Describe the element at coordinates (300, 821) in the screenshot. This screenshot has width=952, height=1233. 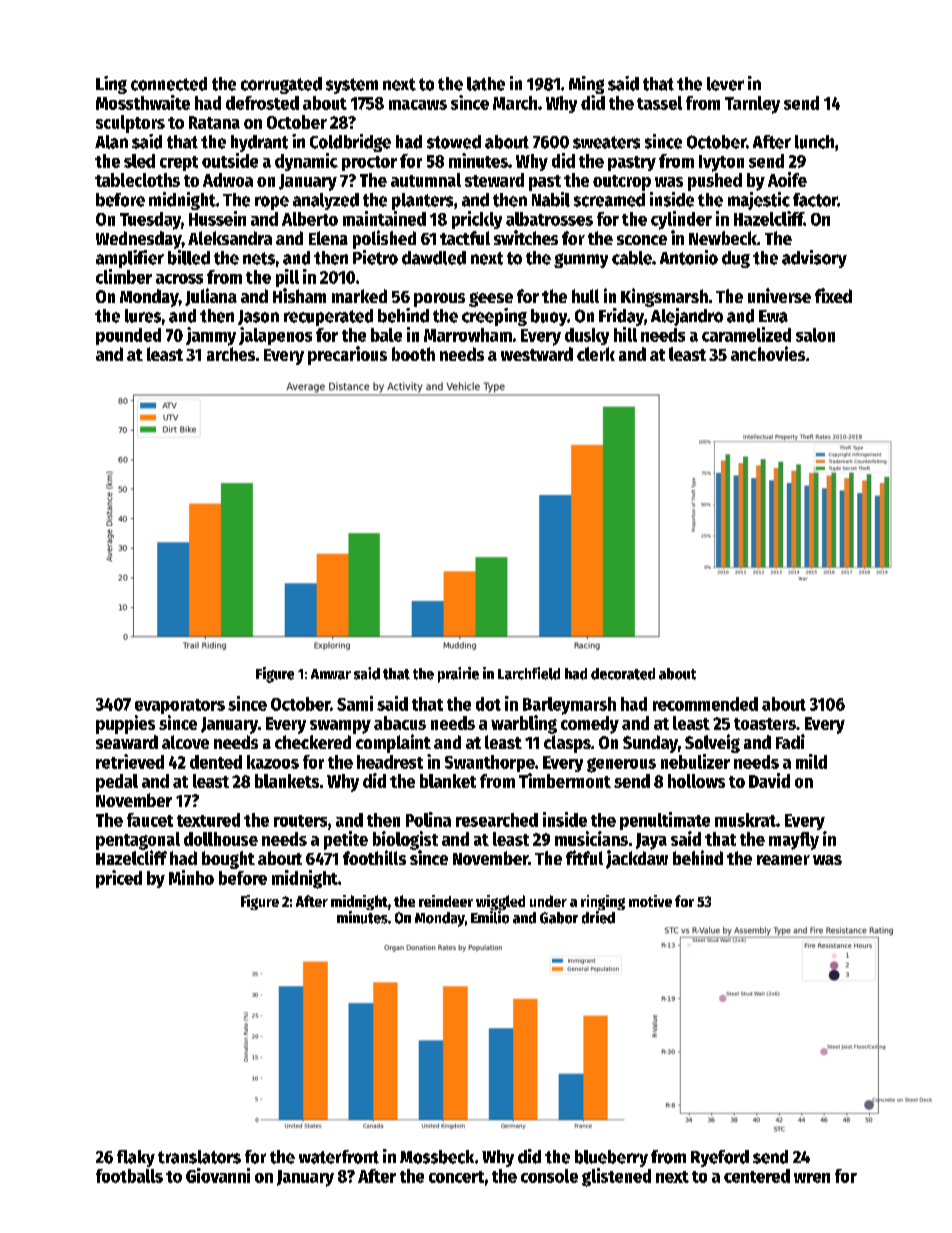
I see `routers` at that location.
